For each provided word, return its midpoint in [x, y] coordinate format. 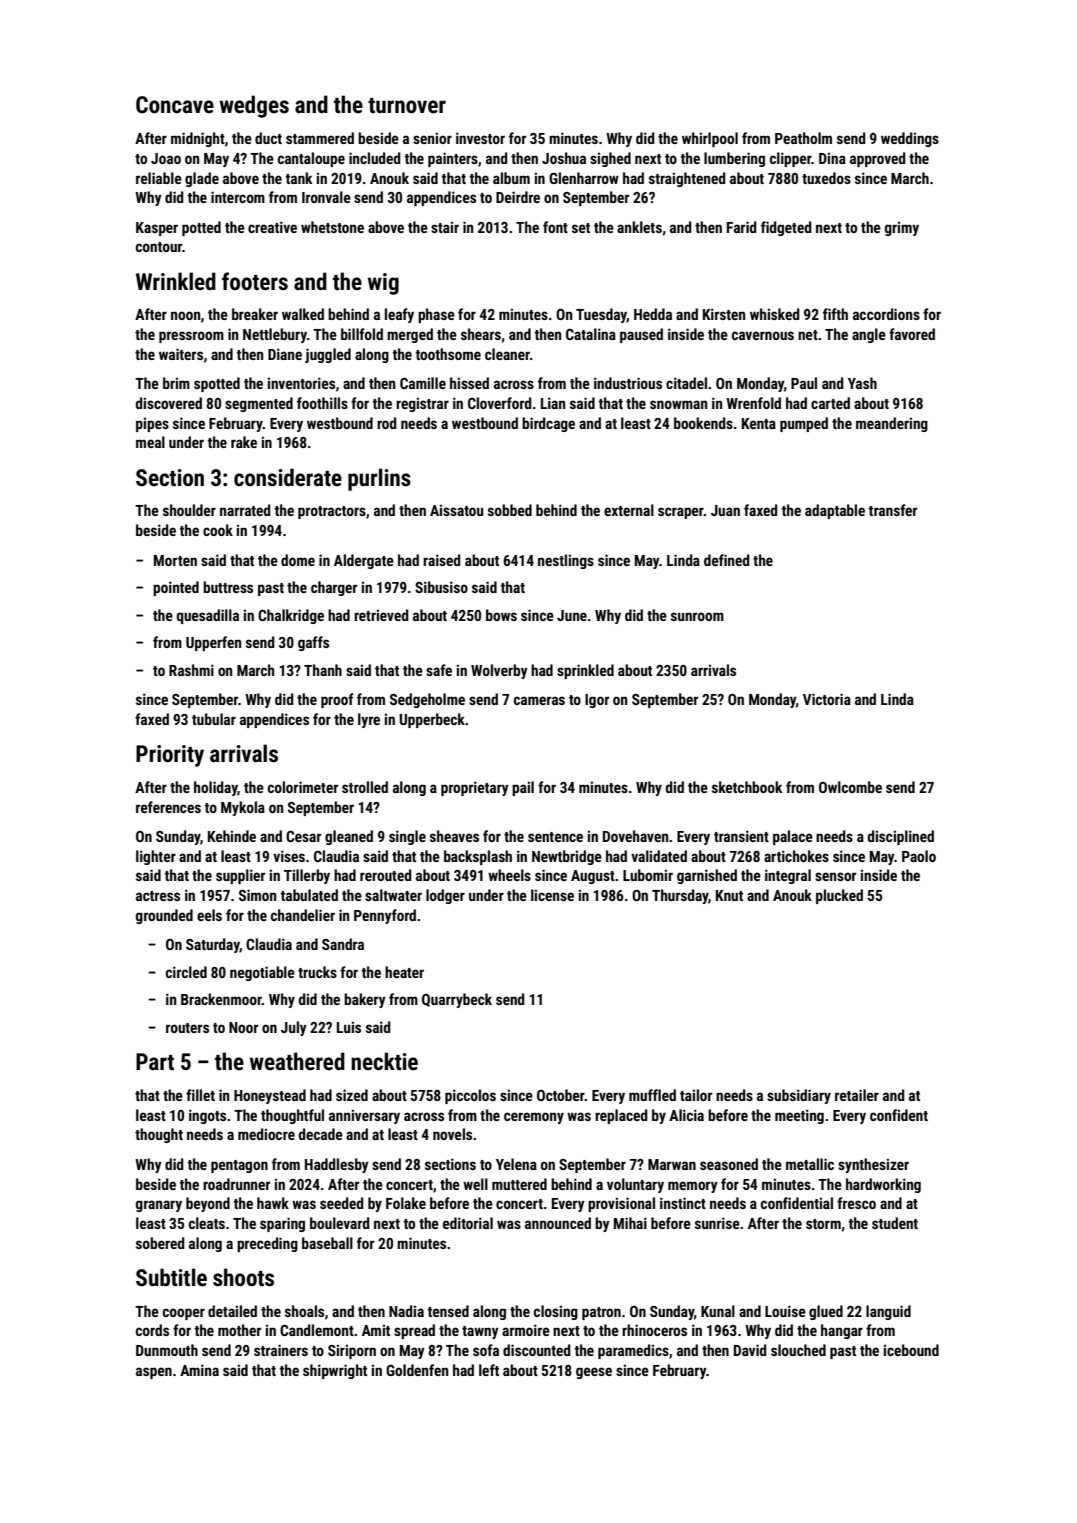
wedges [254, 106]
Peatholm [803, 138]
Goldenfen [417, 1370]
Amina [199, 1370]
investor [480, 138]
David [750, 1350]
